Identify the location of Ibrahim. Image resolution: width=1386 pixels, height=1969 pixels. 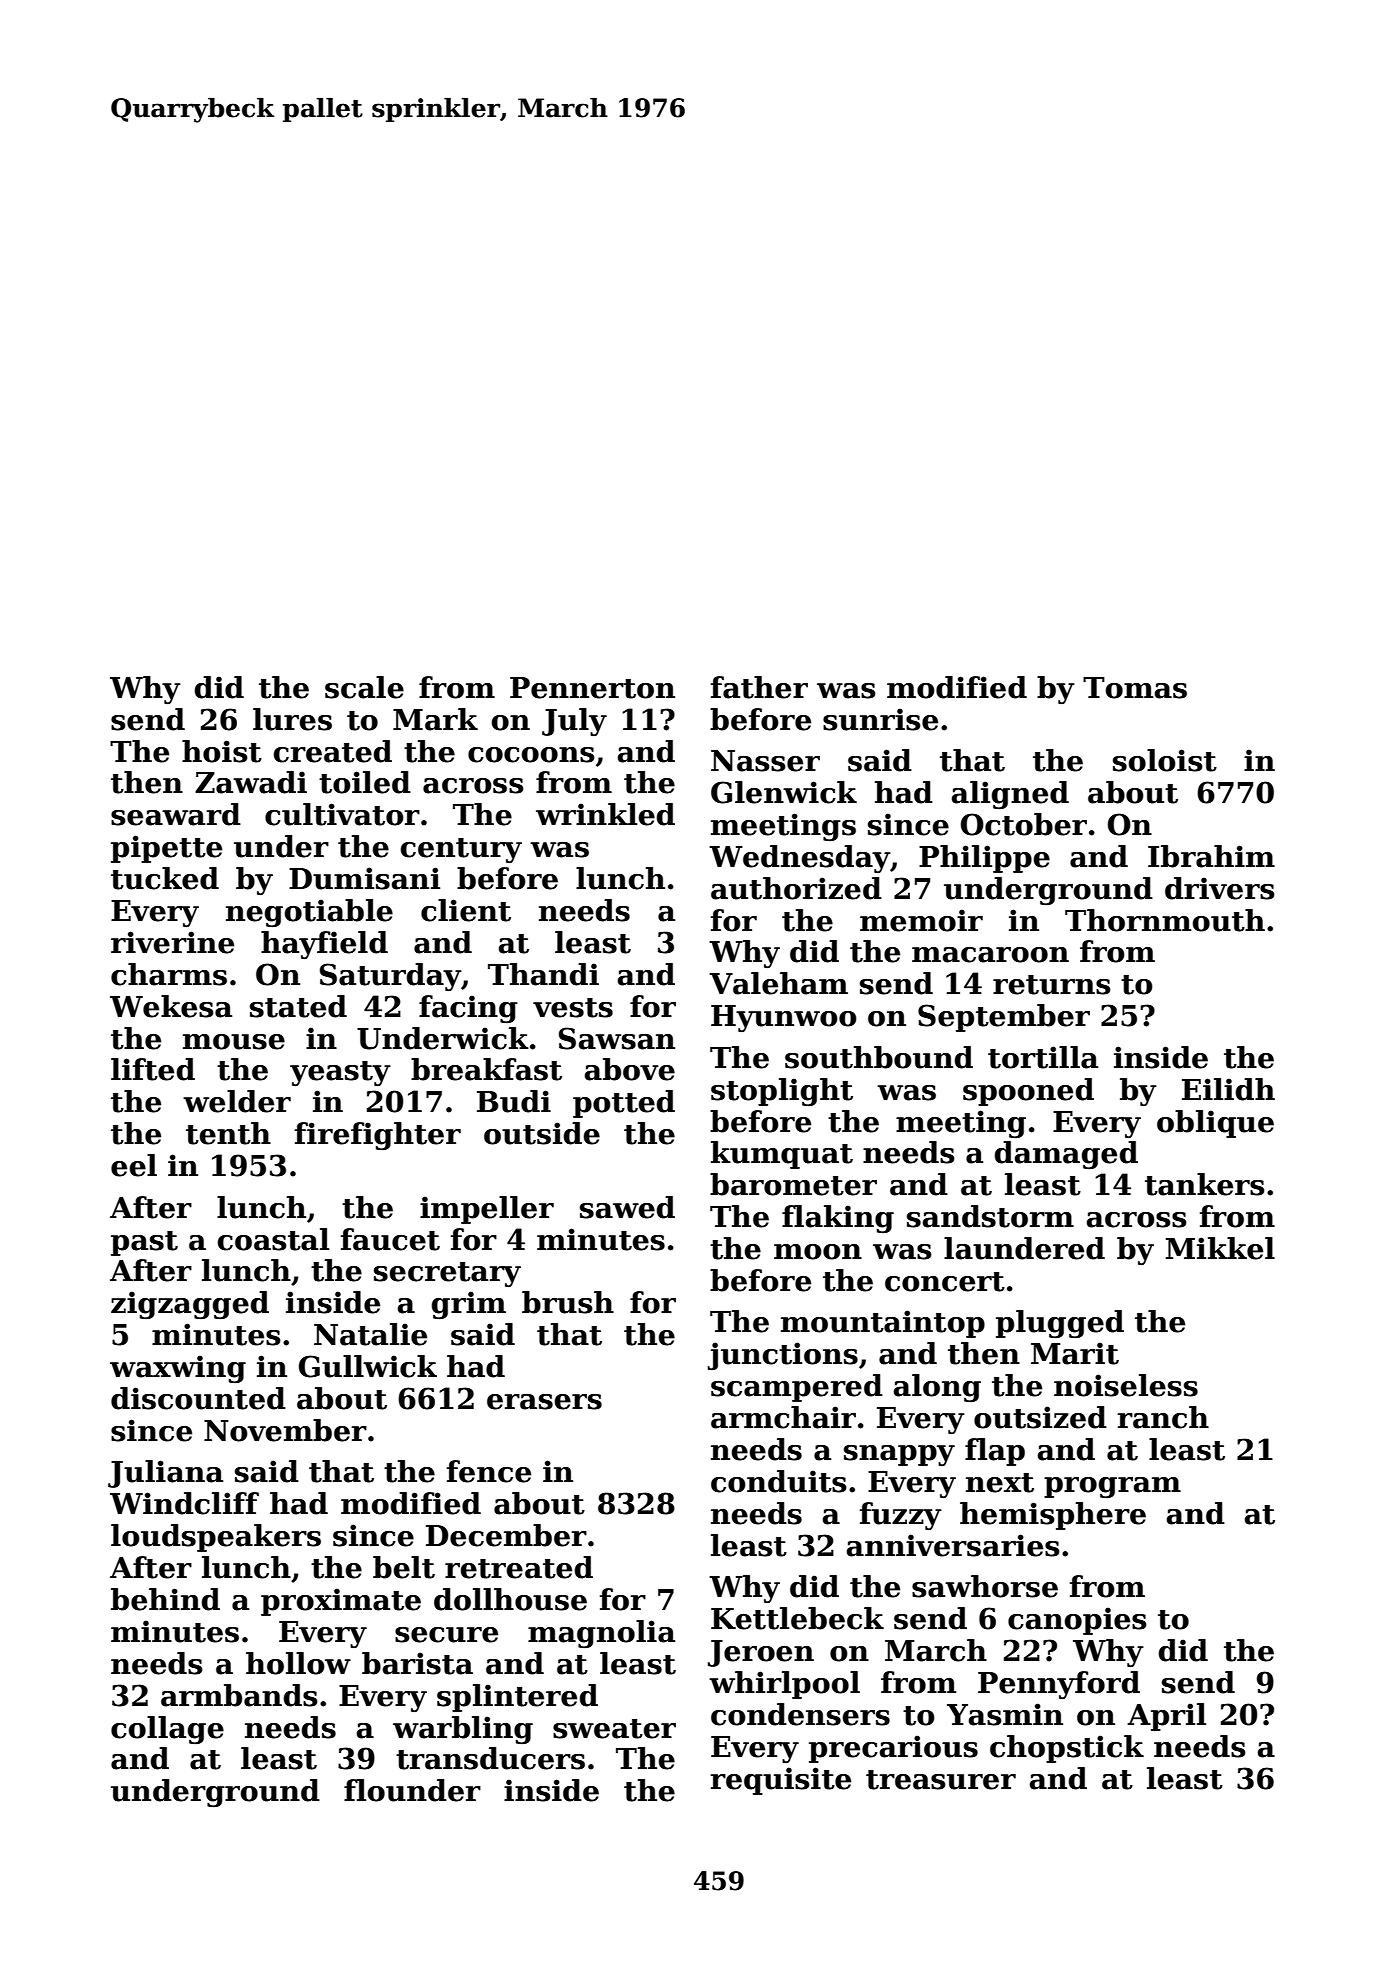
(1211, 856).
